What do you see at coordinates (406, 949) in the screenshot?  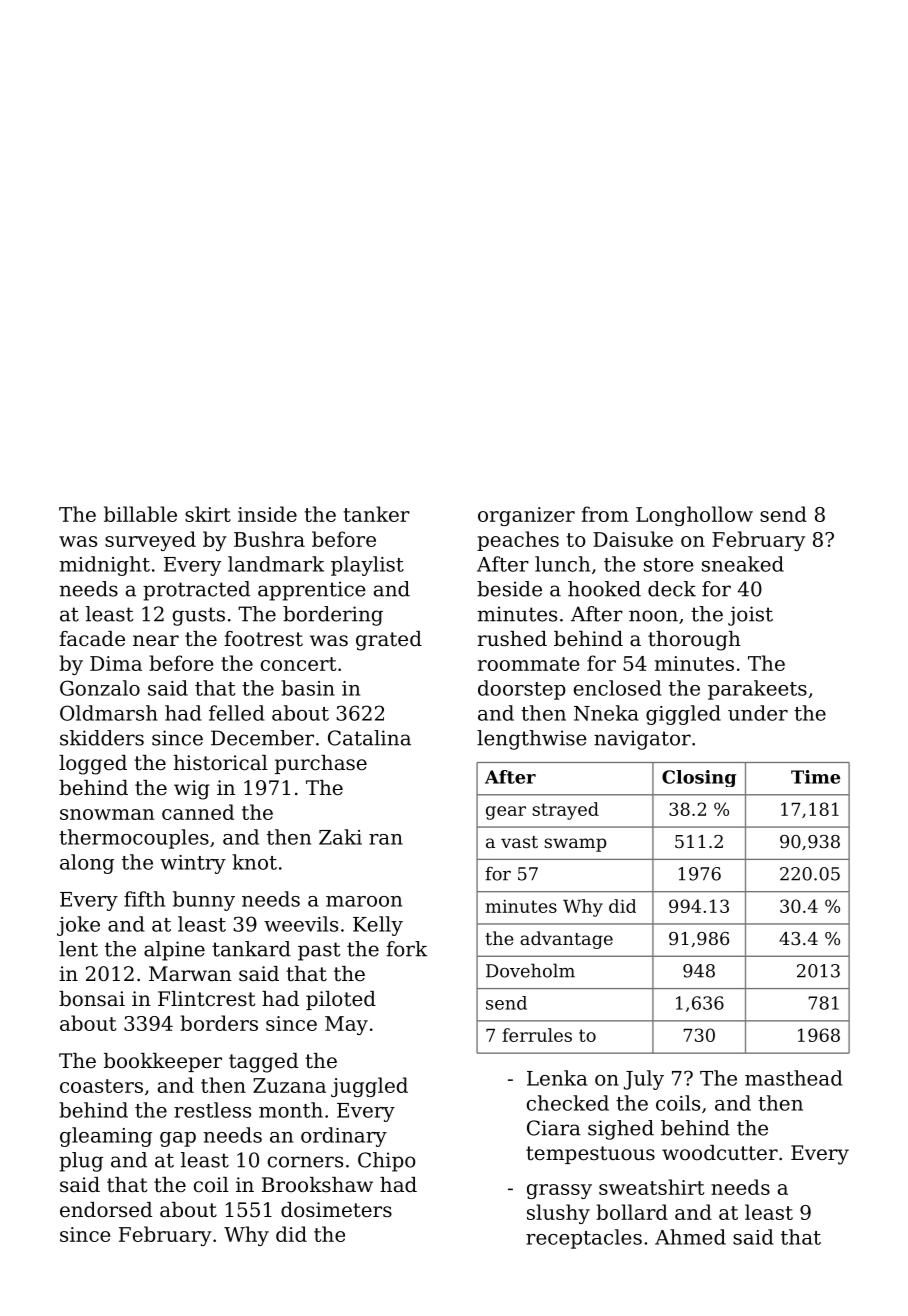 I see `fork` at bounding box center [406, 949].
